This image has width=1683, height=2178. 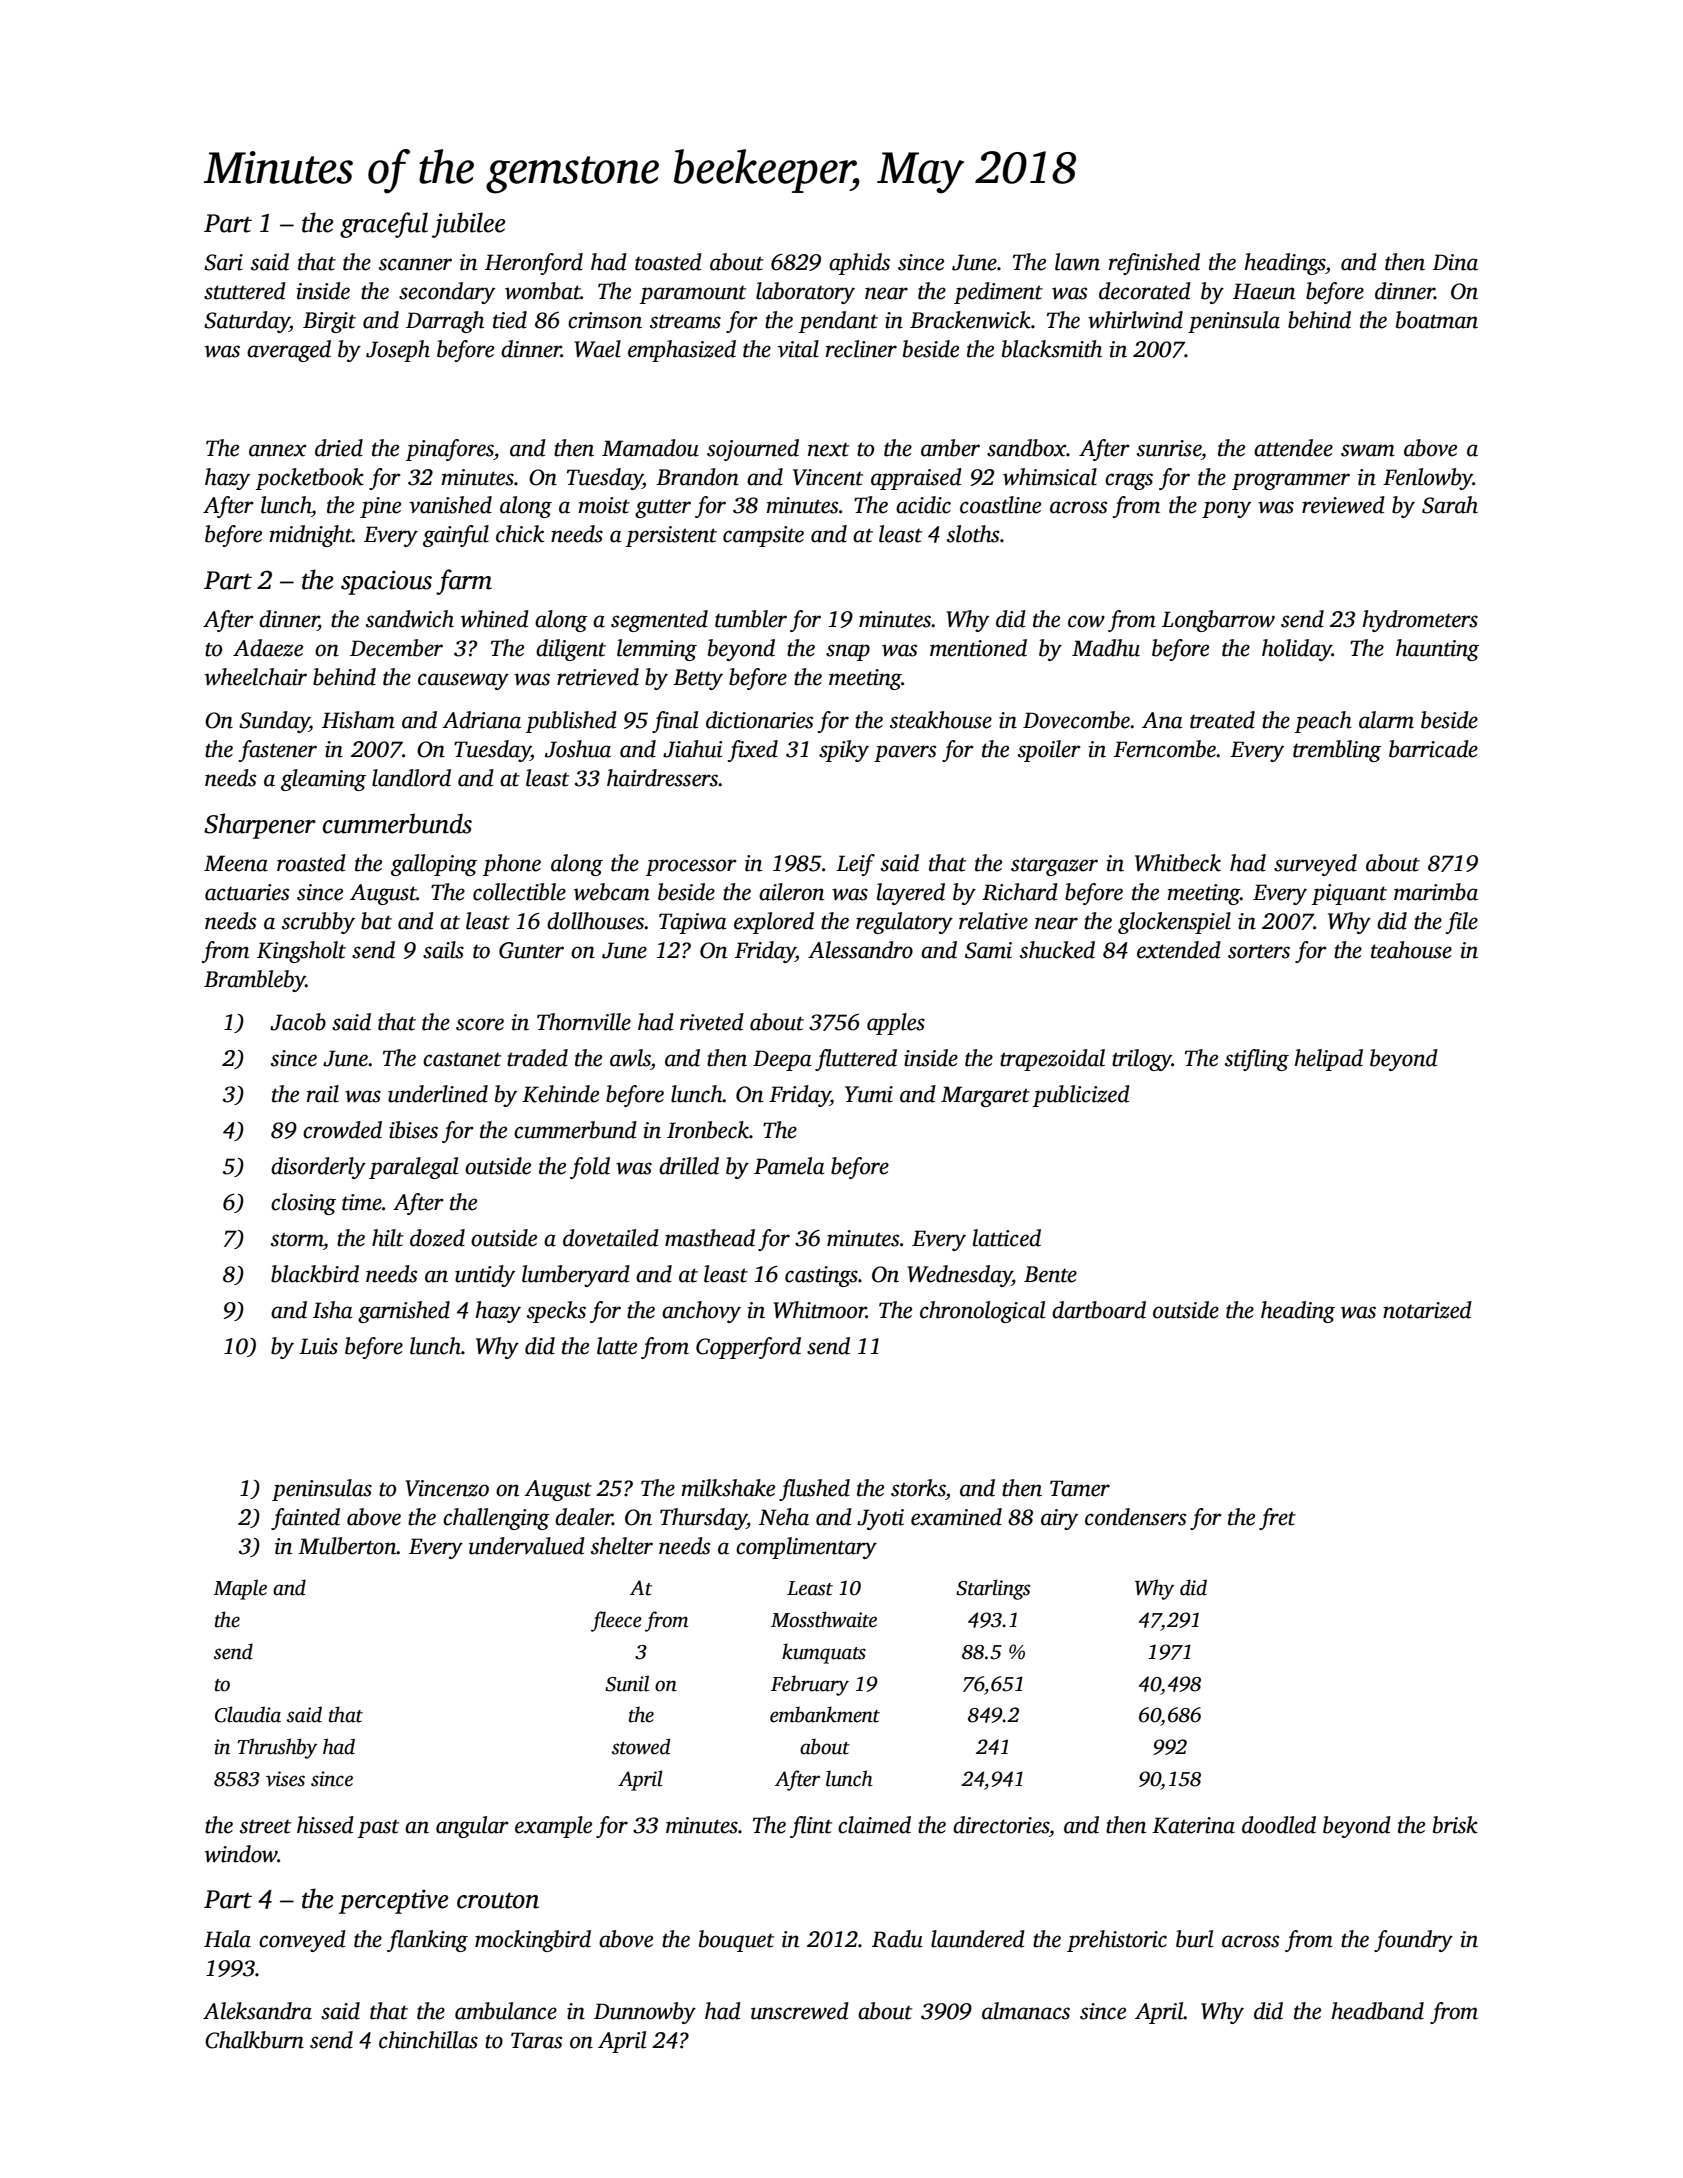 I want to click on fret, so click(x=1277, y=1519).
